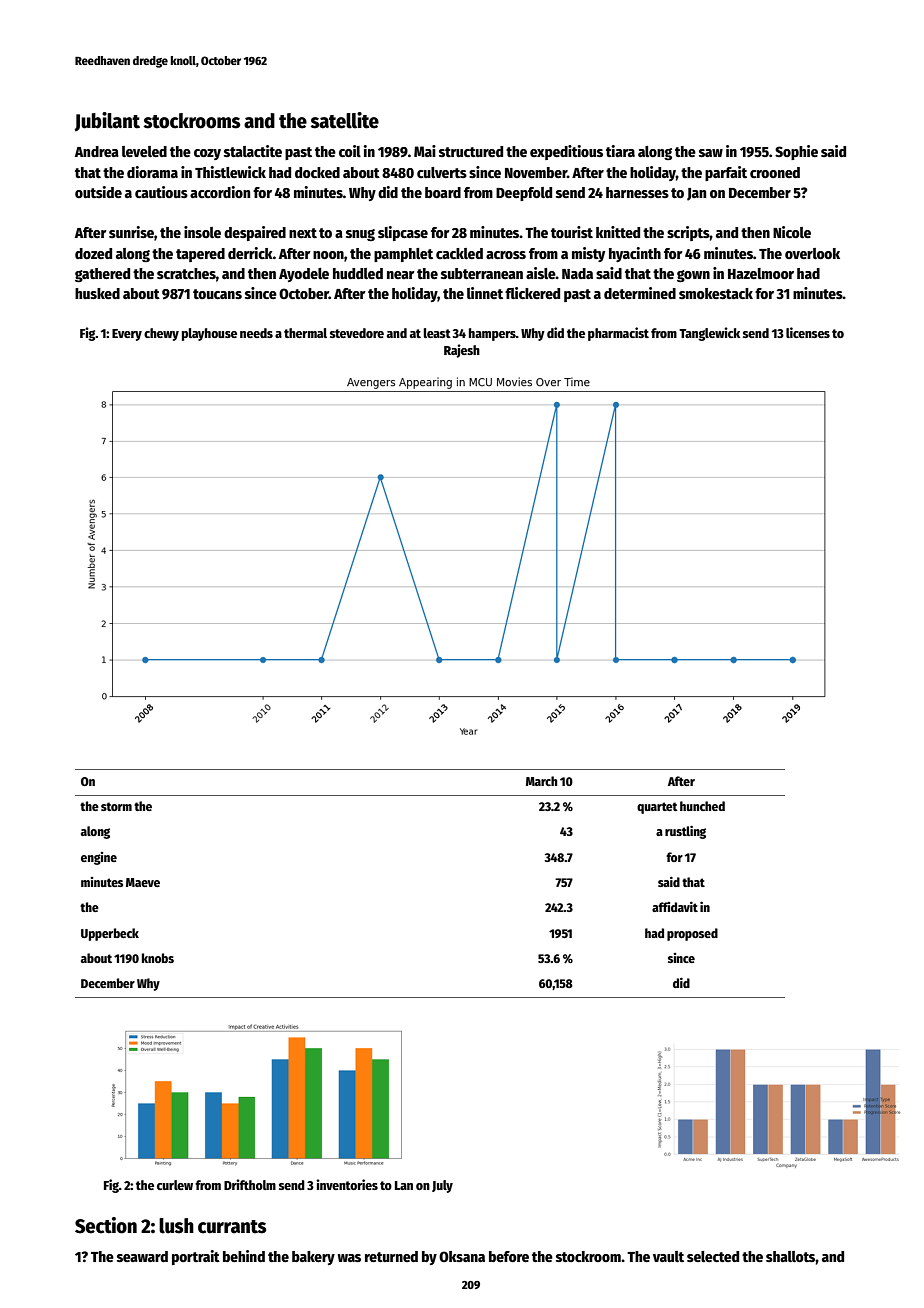 This page has height=1308, width=924. I want to click on Oksana, so click(462, 1256).
